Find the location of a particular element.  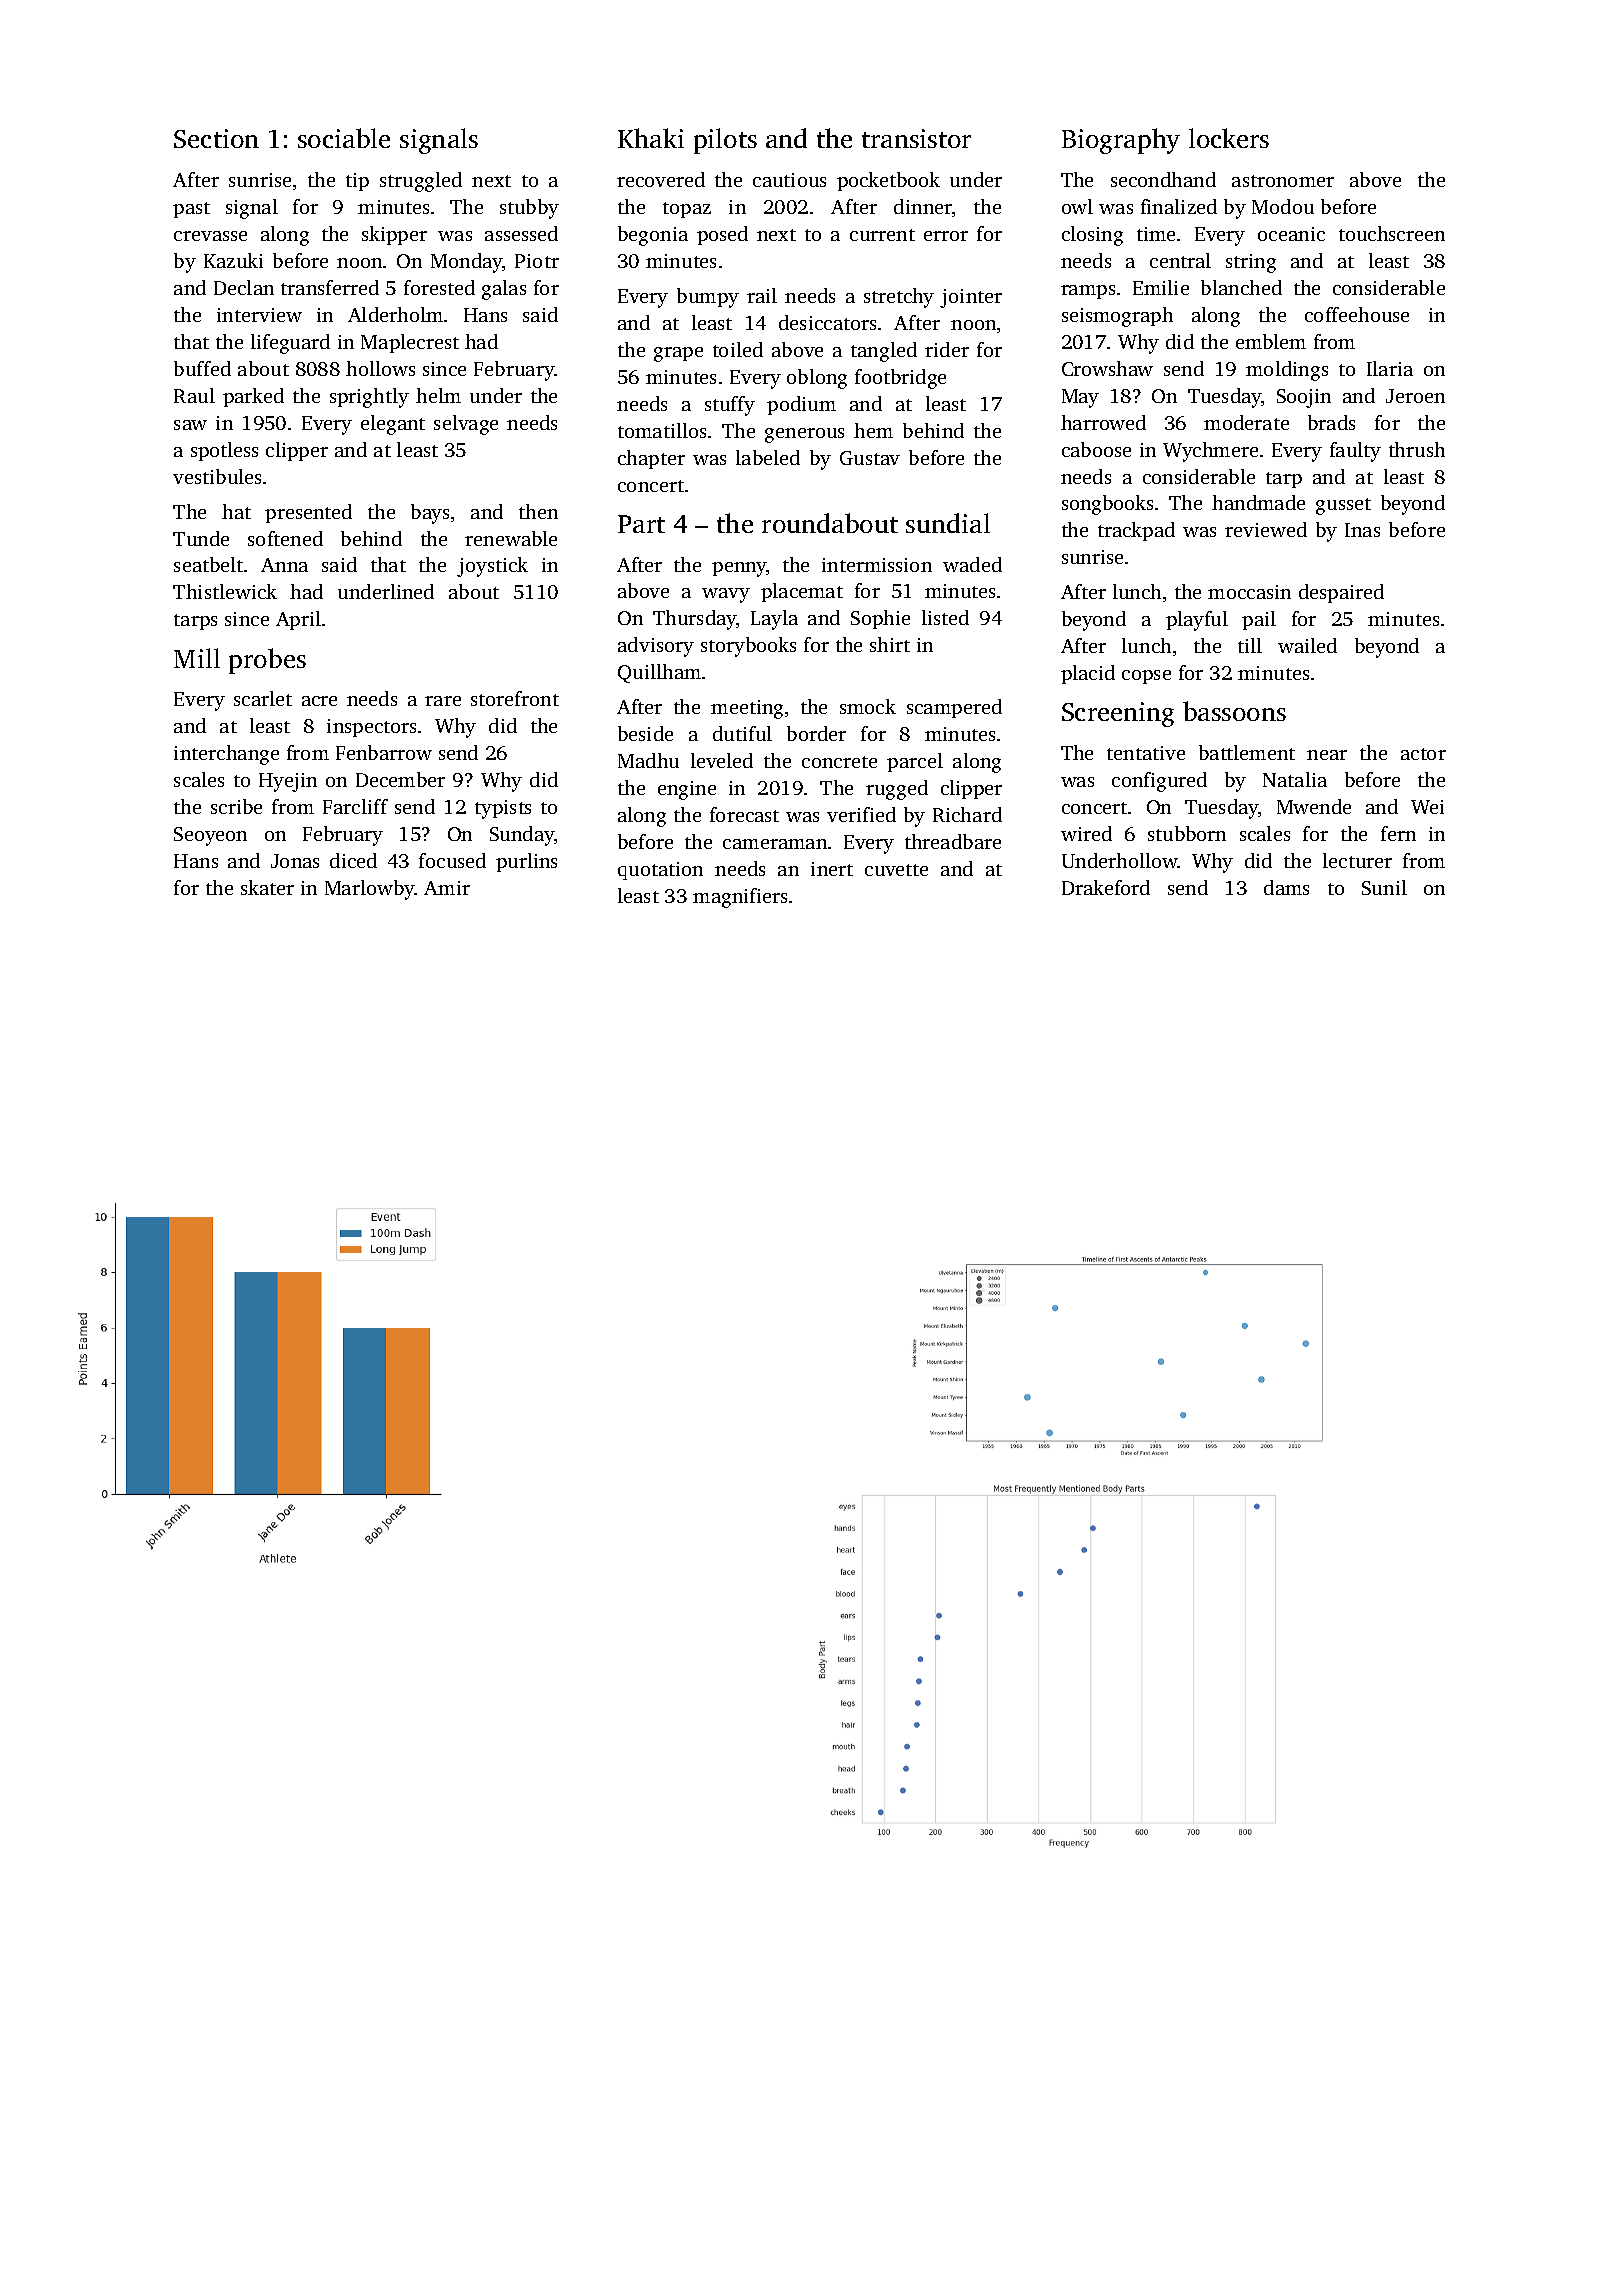

transistor is located at coordinates (916, 138).
